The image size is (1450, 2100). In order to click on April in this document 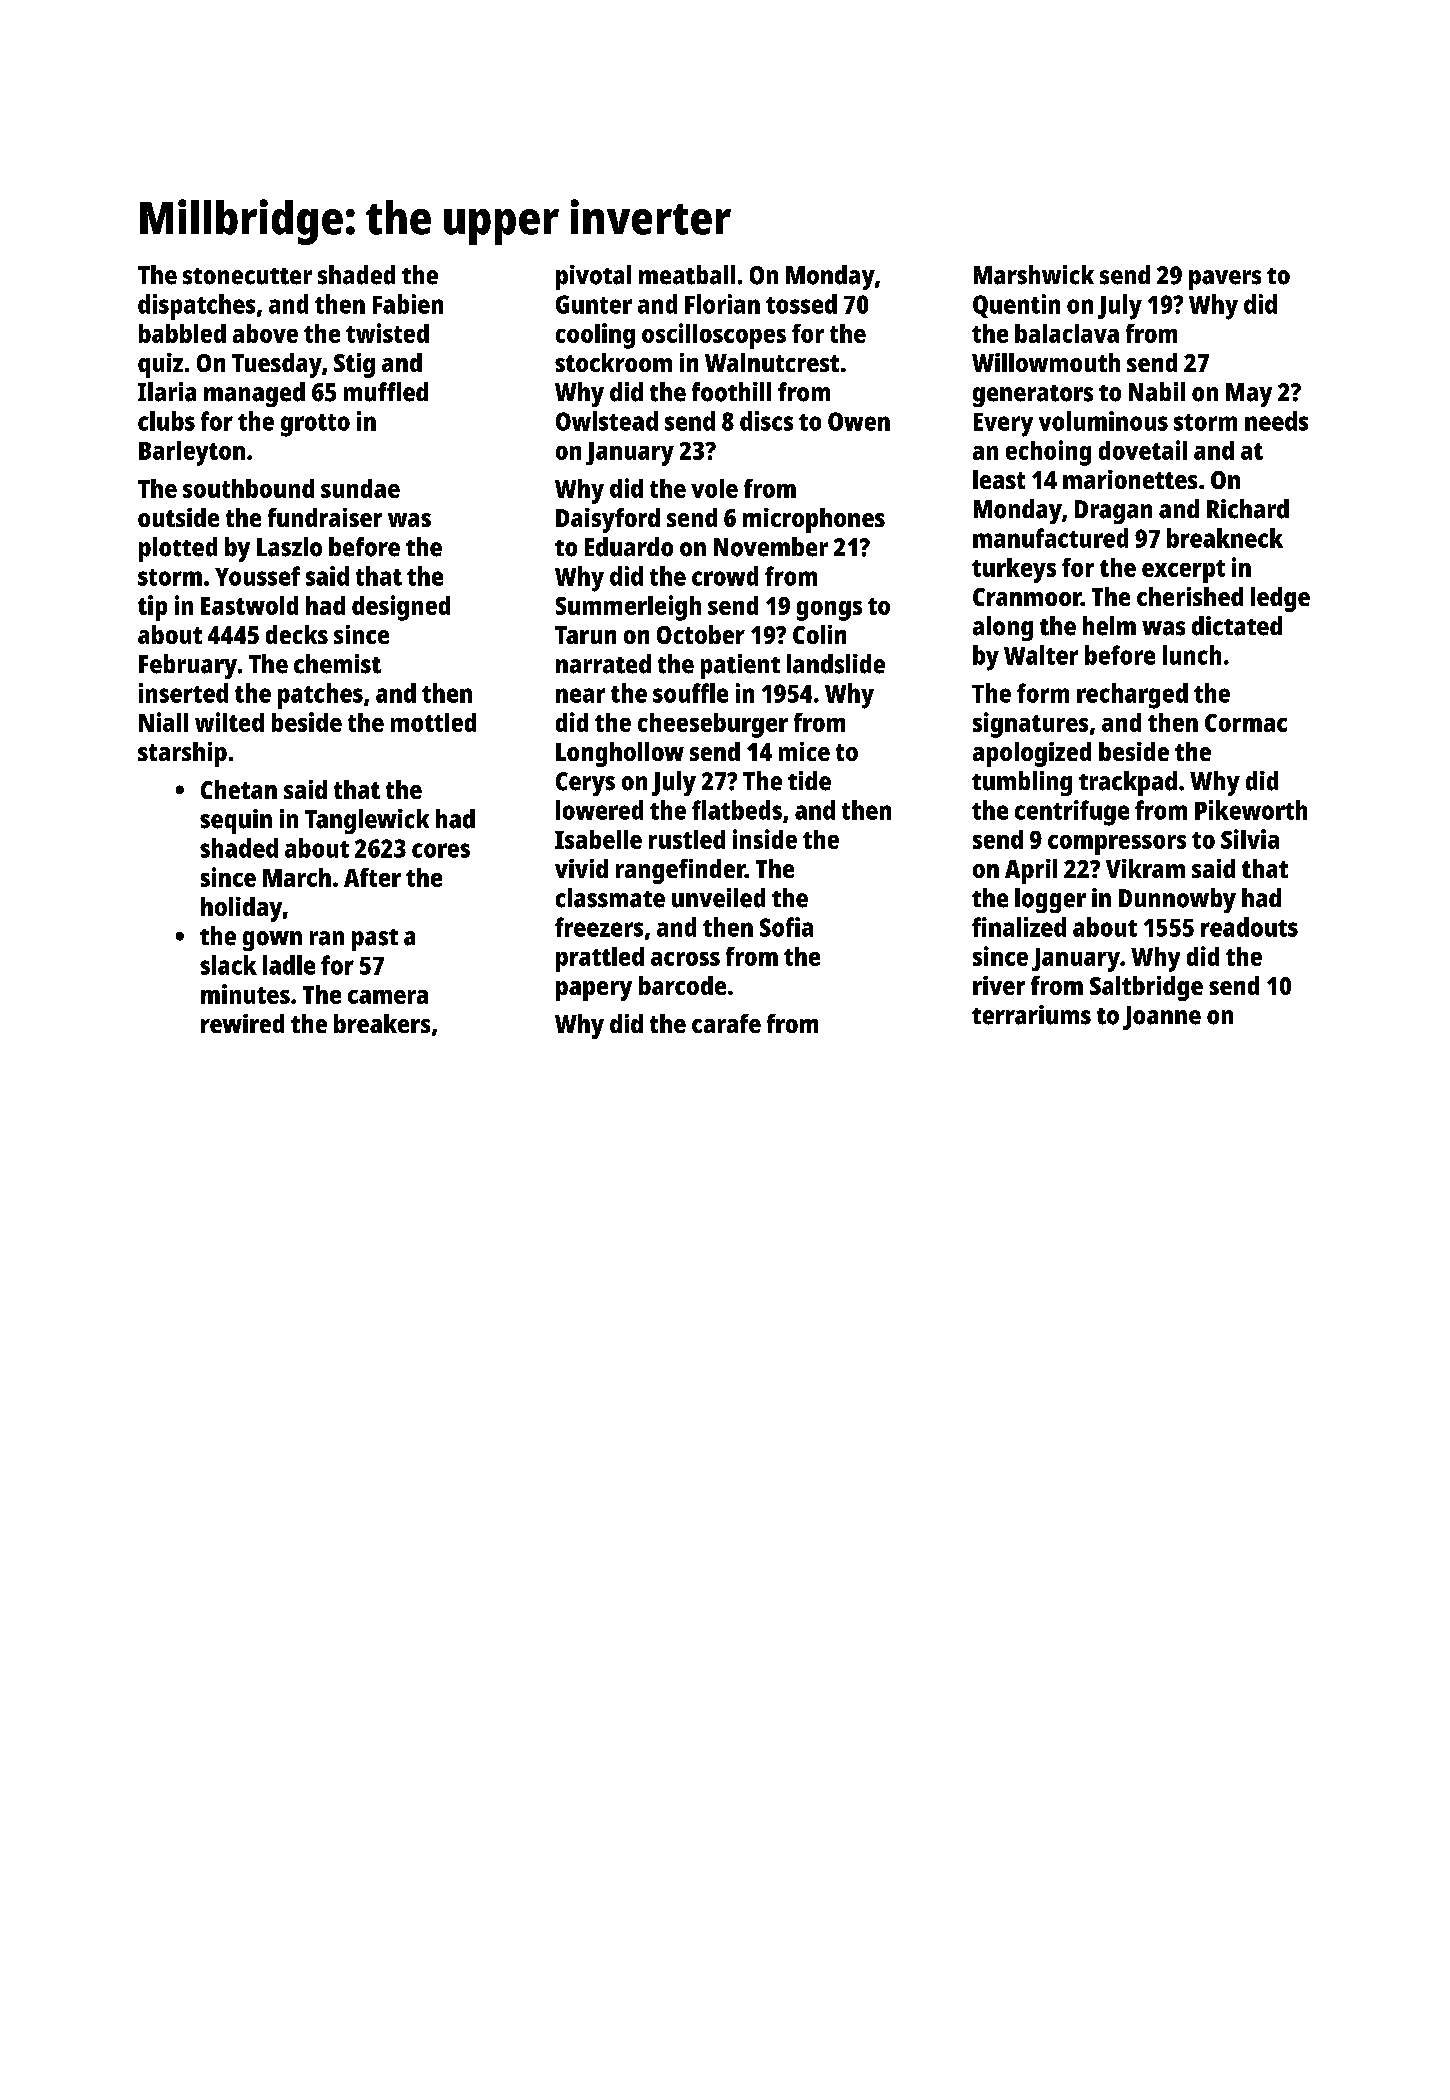, I will do `click(1031, 871)`.
